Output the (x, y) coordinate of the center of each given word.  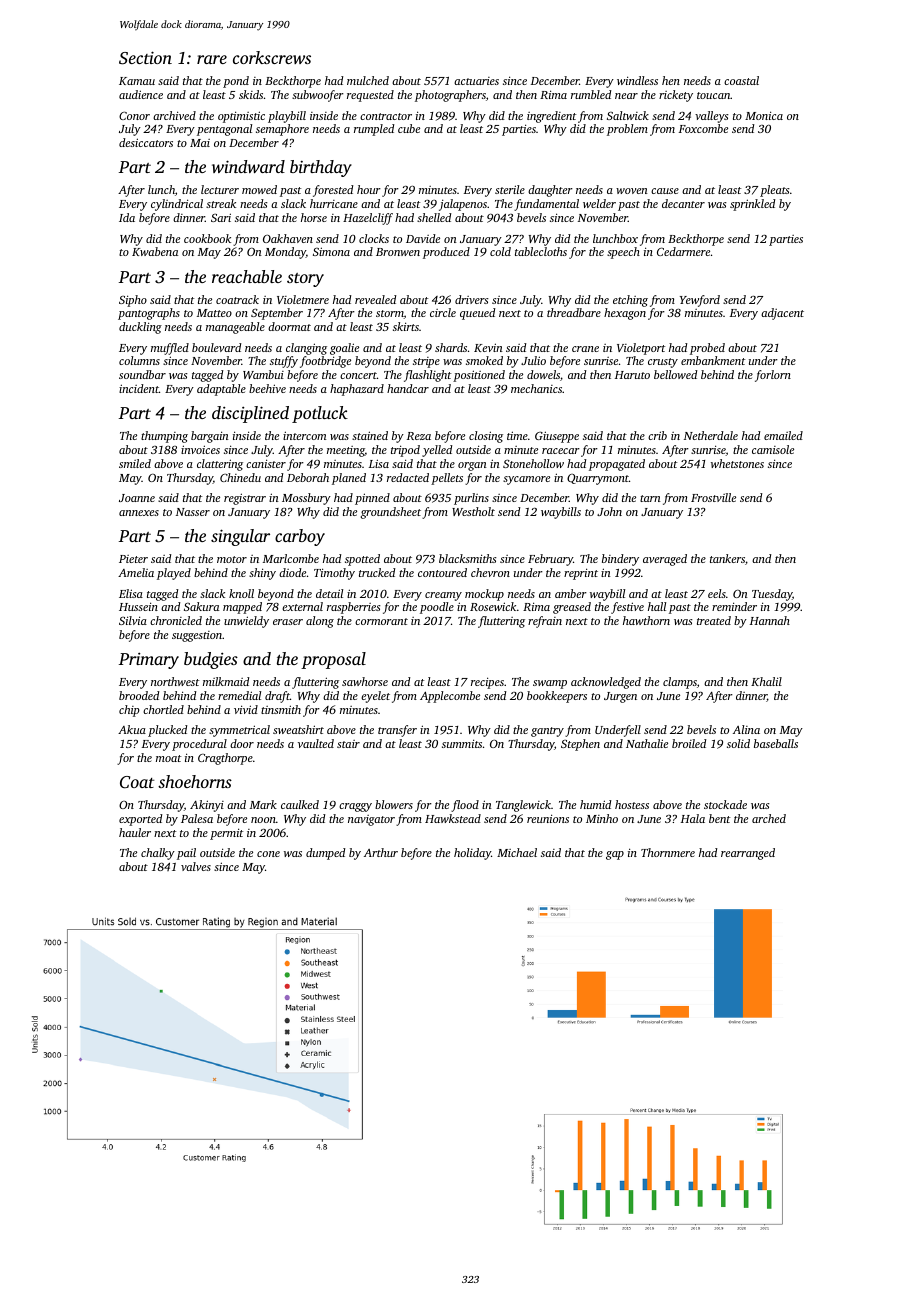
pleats (775, 191)
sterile (510, 189)
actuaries (476, 81)
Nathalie (647, 743)
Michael (517, 852)
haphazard (357, 390)
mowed (259, 189)
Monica (764, 115)
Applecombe (450, 697)
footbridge (325, 362)
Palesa (197, 818)
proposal (333, 660)
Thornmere (668, 852)
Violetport (641, 349)
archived (174, 115)
